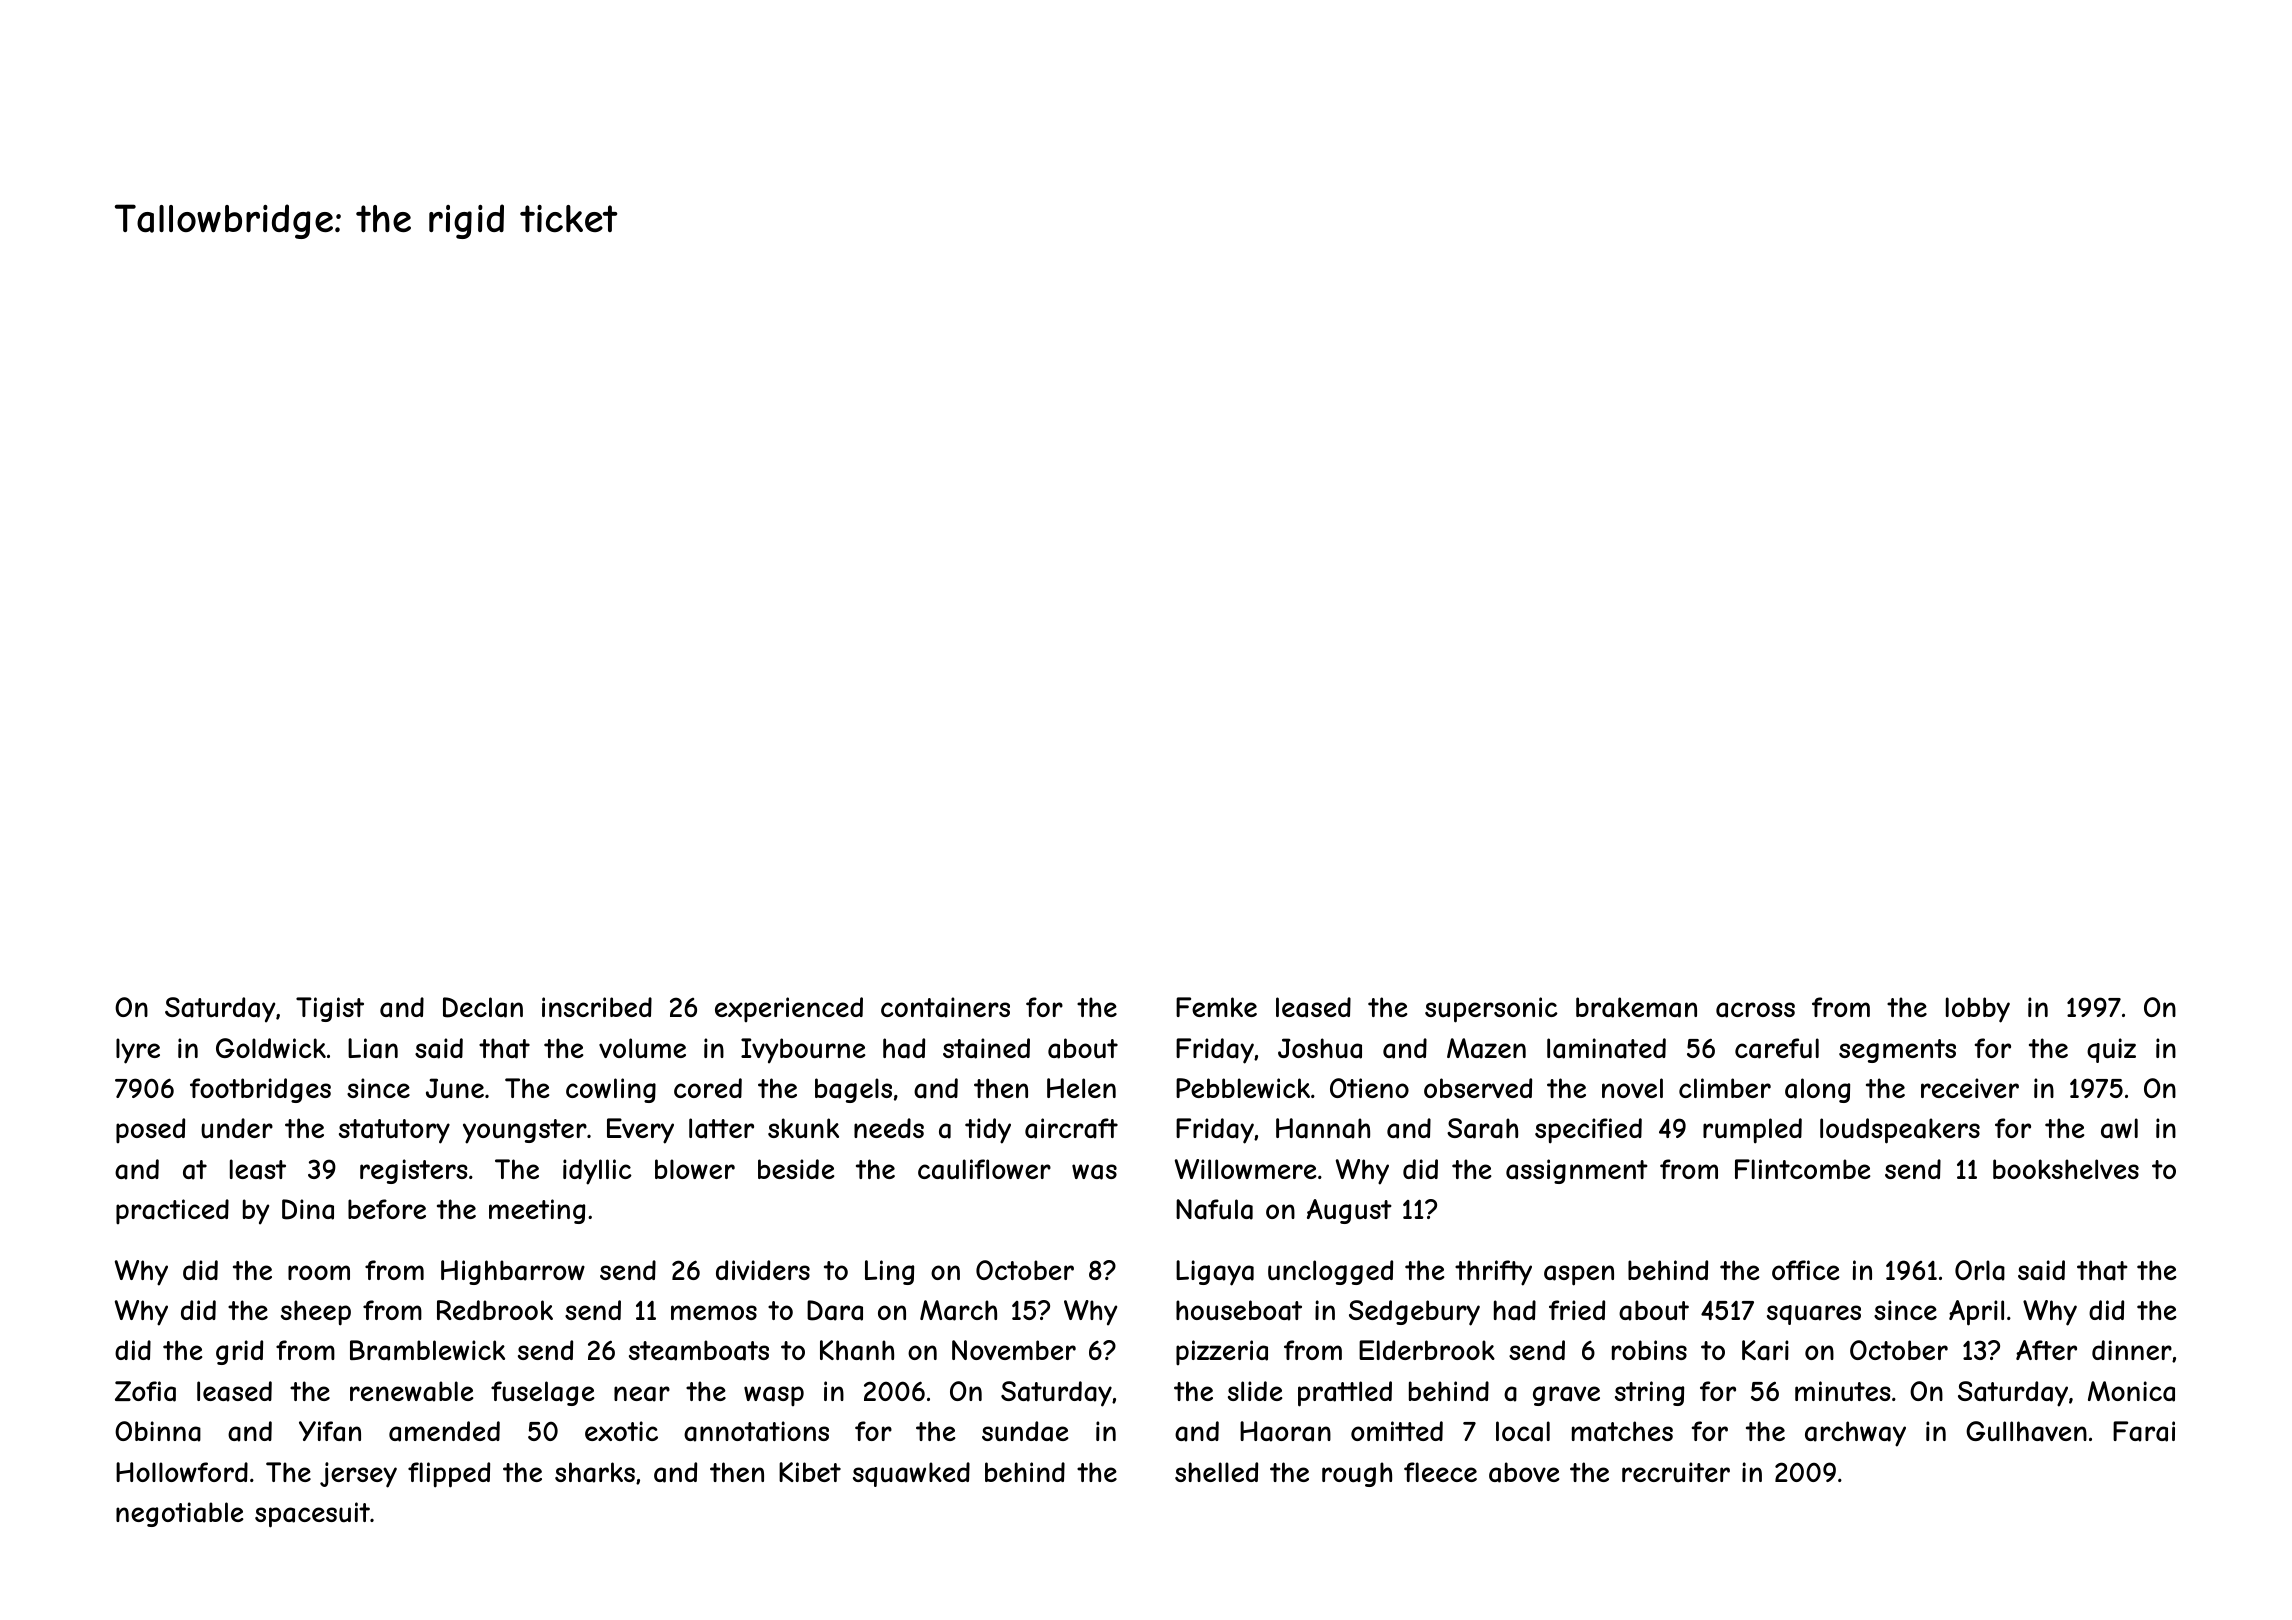  What do you see at coordinates (449, 1475) in the image?
I see `flipped` at bounding box center [449, 1475].
